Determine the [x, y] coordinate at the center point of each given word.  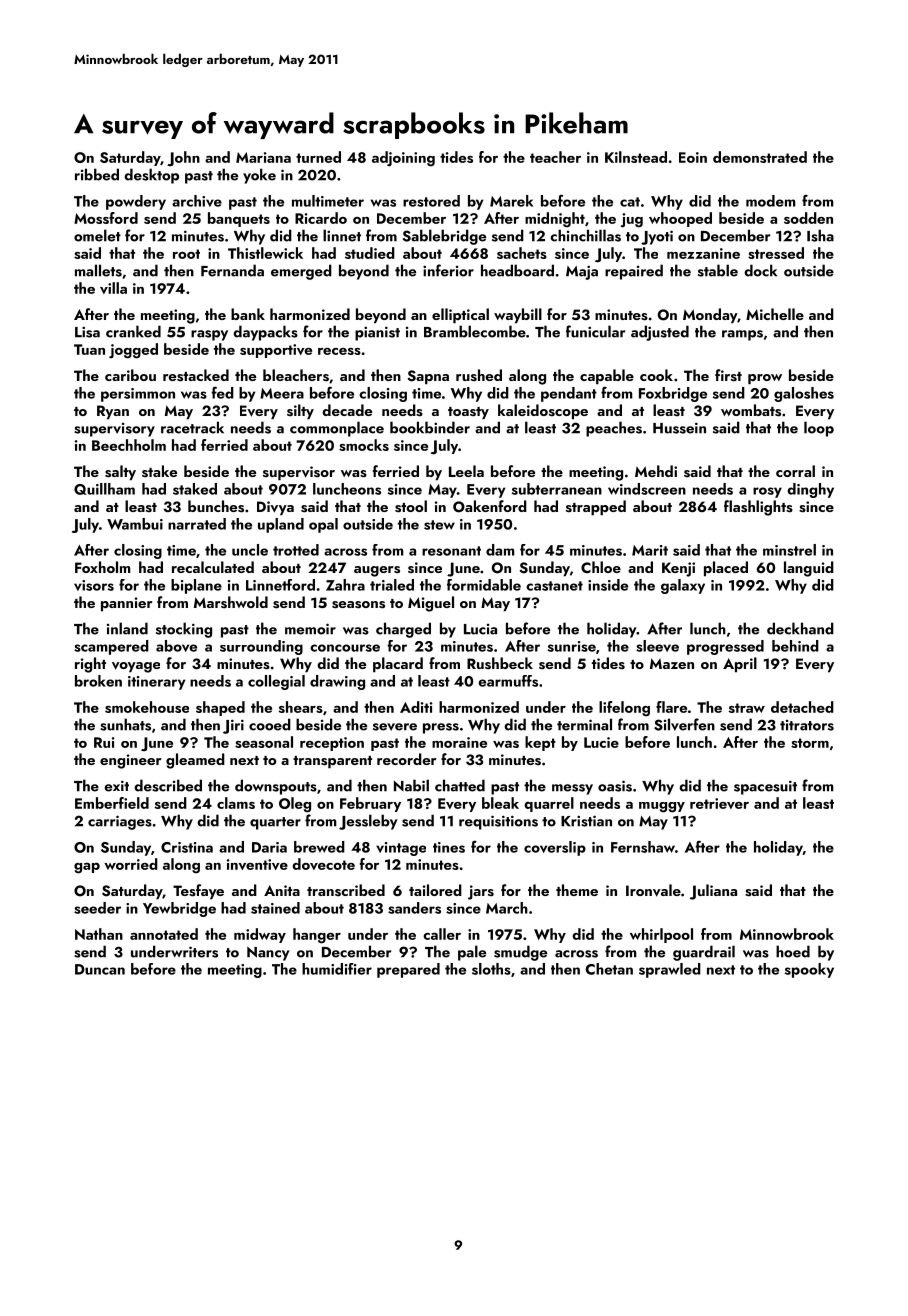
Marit [650, 550]
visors [94, 585]
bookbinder [430, 427]
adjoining [403, 159]
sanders [414, 908]
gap [87, 868]
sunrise [572, 646]
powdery [136, 202]
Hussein [679, 428]
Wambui [135, 524]
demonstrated [760, 157]
